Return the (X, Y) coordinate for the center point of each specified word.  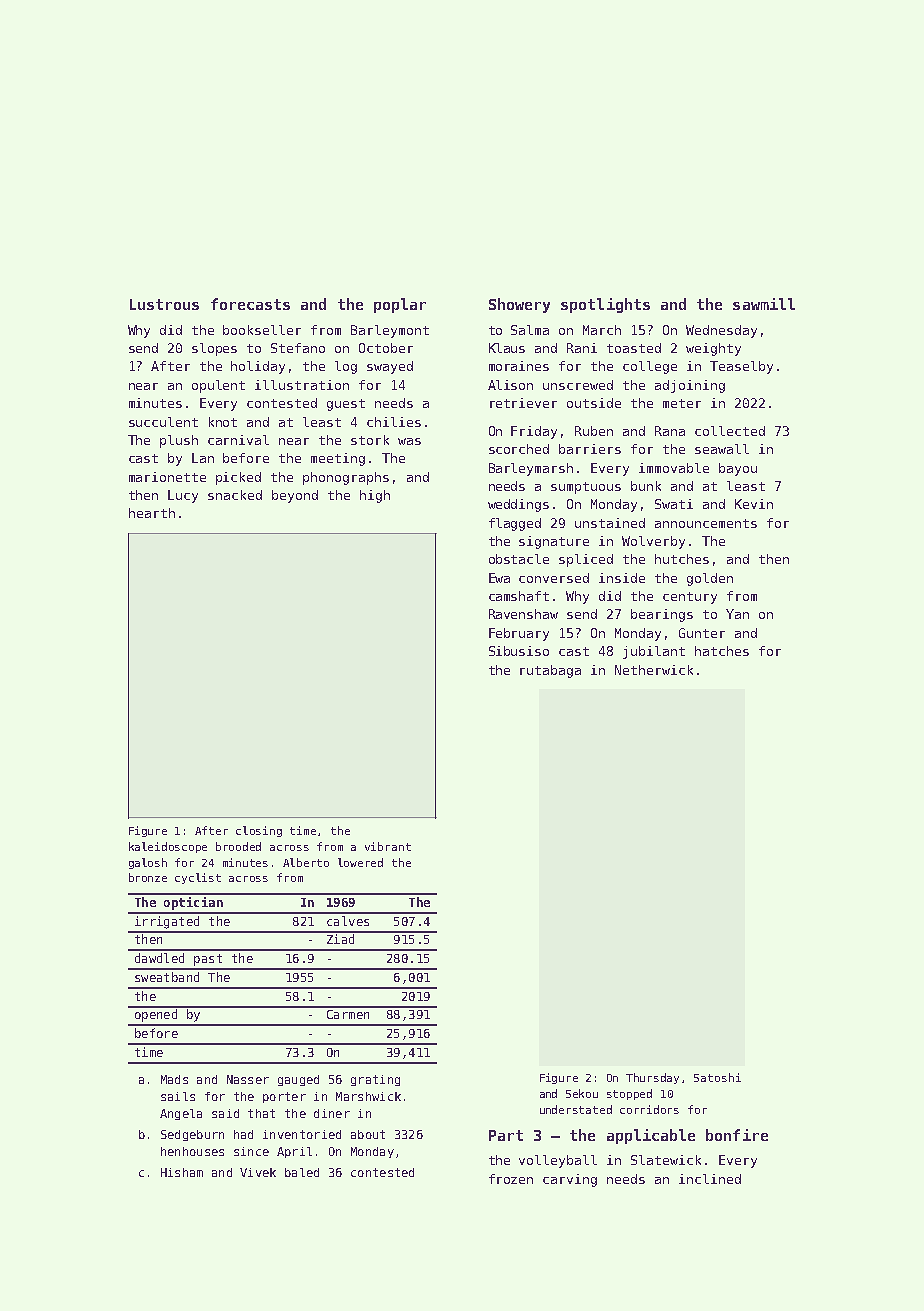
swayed (390, 367)
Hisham (182, 1172)
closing (259, 831)
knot (223, 422)
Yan (737, 614)
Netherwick (654, 670)
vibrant (388, 846)
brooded (238, 846)
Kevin (754, 504)
